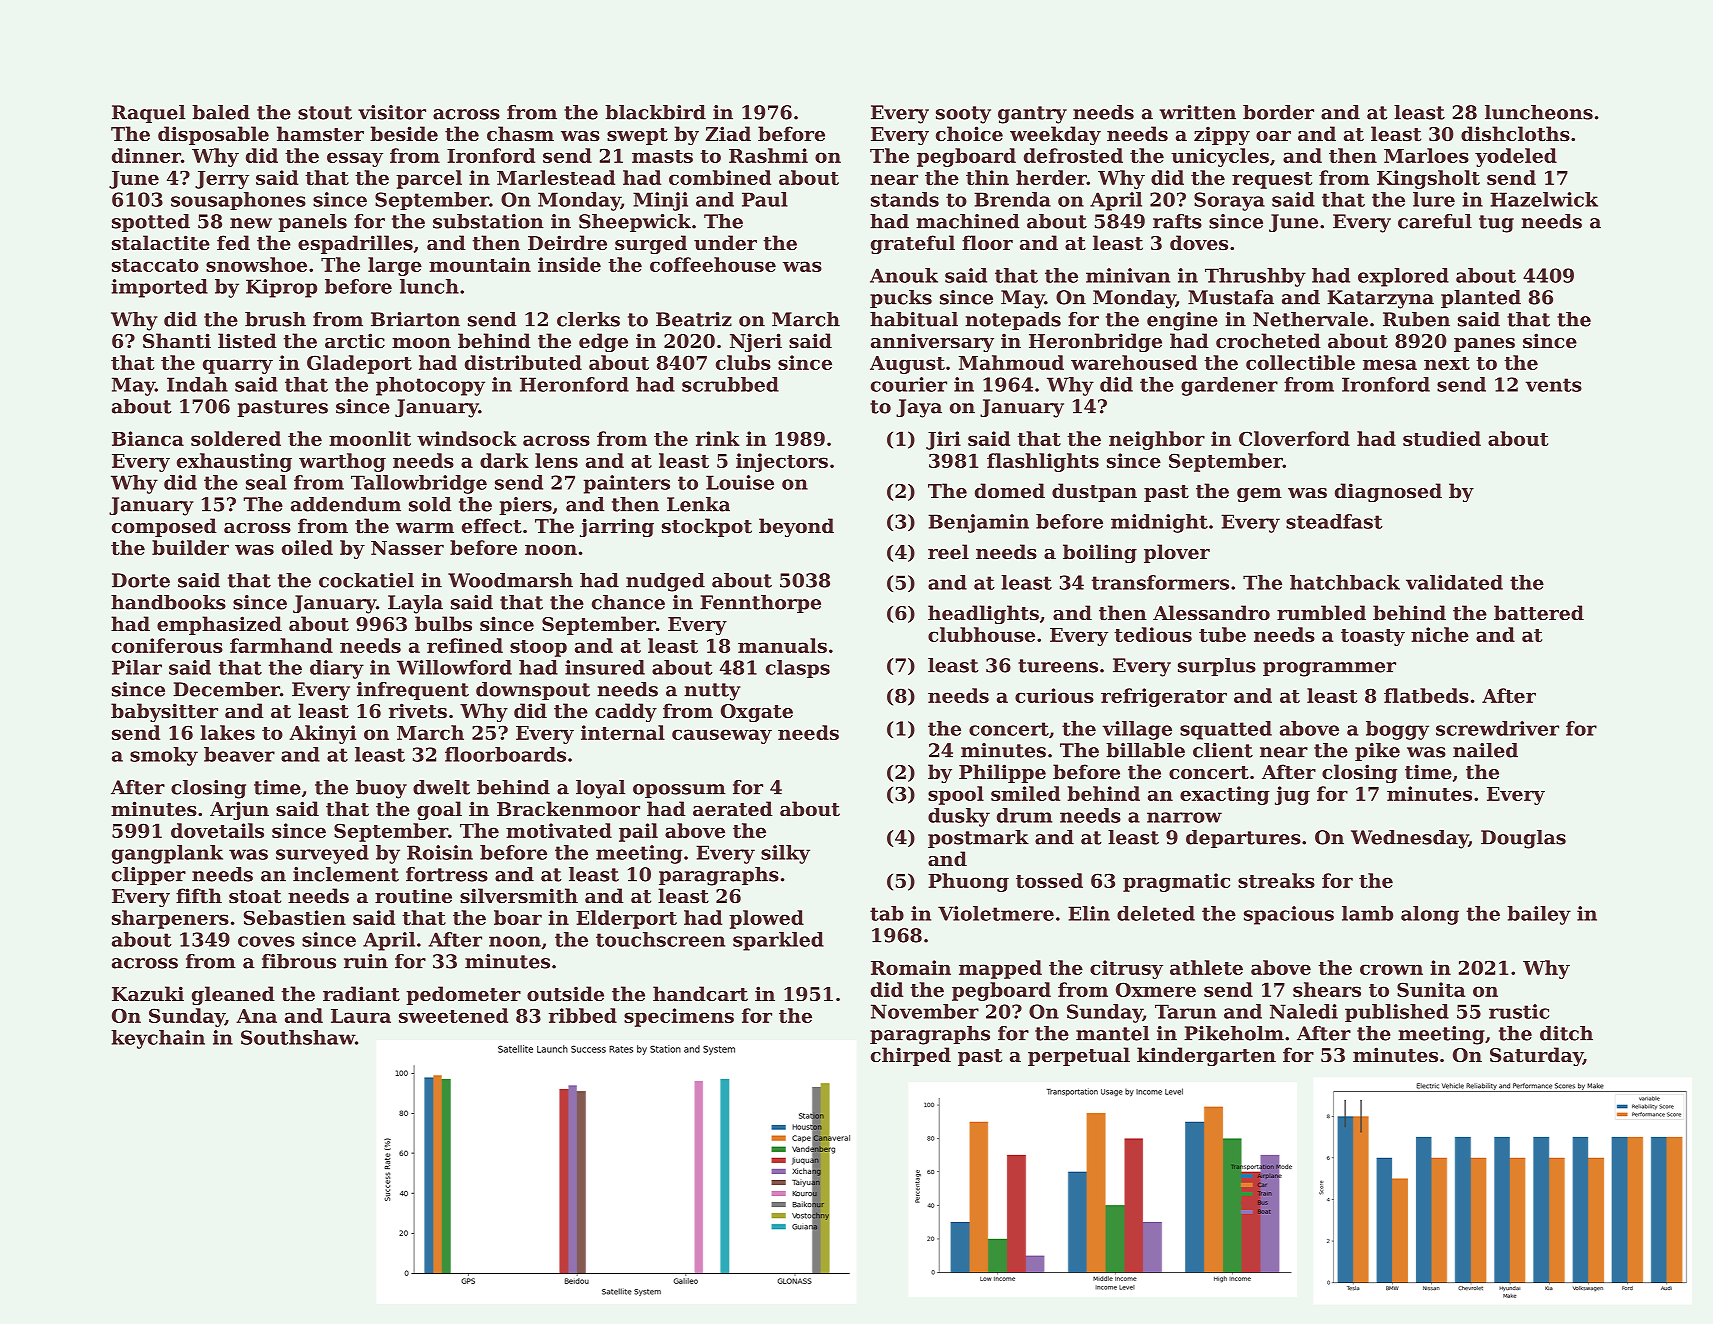 This page has height=1324, width=1713. What do you see at coordinates (1011, 362) in the page?
I see `Mahmoud` at bounding box center [1011, 362].
